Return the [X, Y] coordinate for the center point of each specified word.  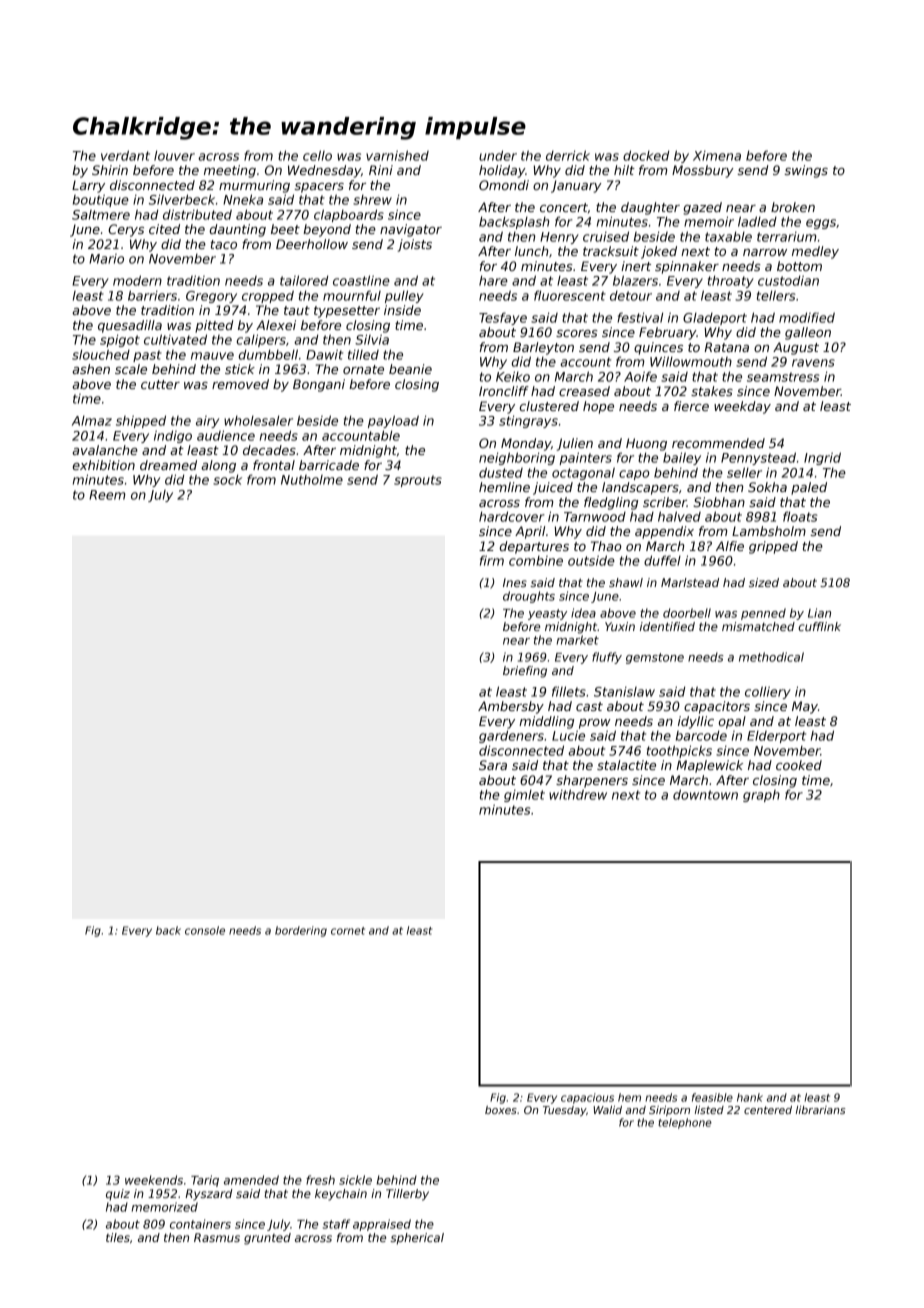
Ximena [717, 156]
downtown [705, 794]
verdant [125, 155]
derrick [568, 155]
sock [227, 479]
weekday [742, 407]
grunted [267, 1239]
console [205, 930]
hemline [504, 487]
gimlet [524, 796]
